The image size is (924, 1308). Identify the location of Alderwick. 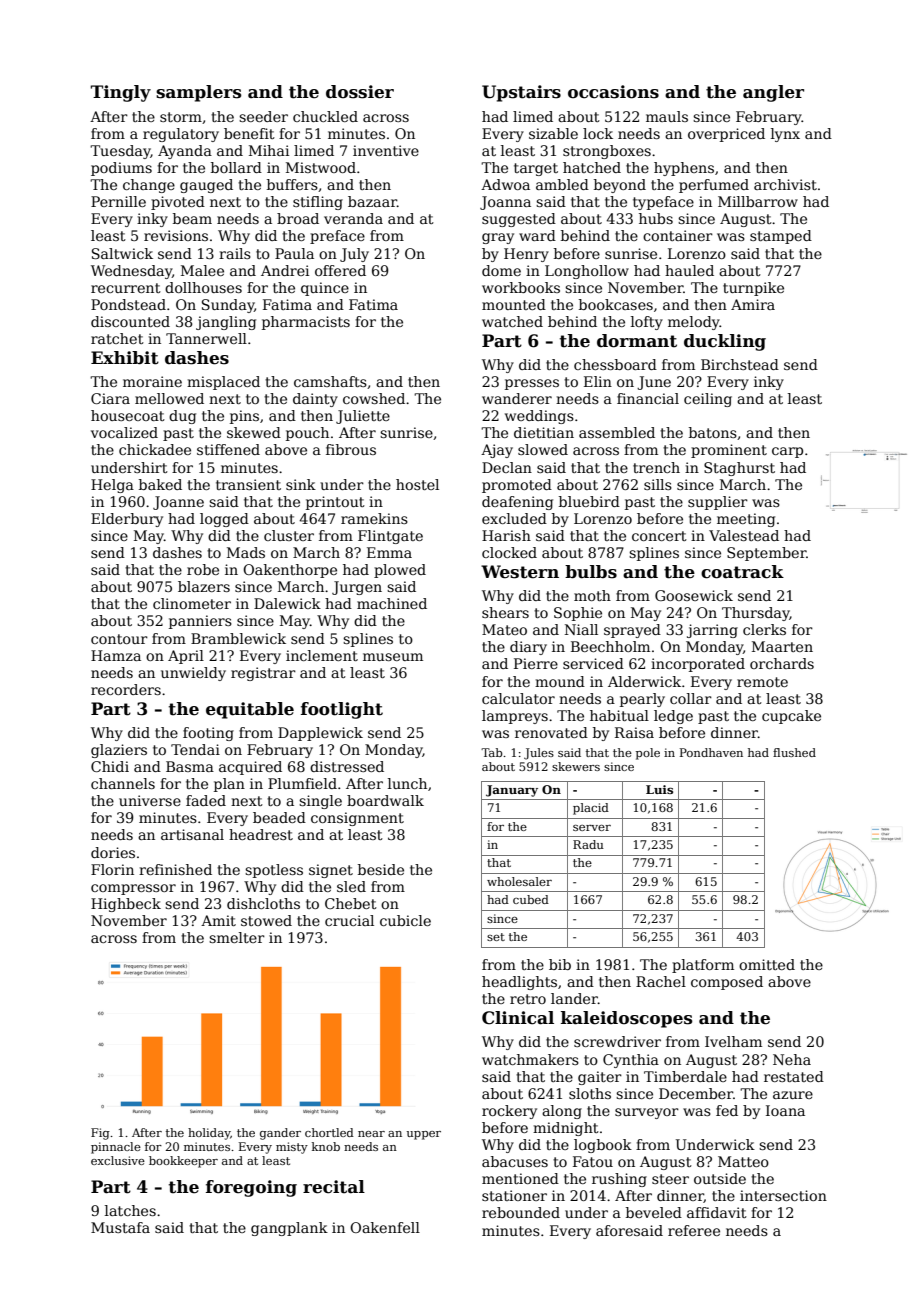
(644, 681).
